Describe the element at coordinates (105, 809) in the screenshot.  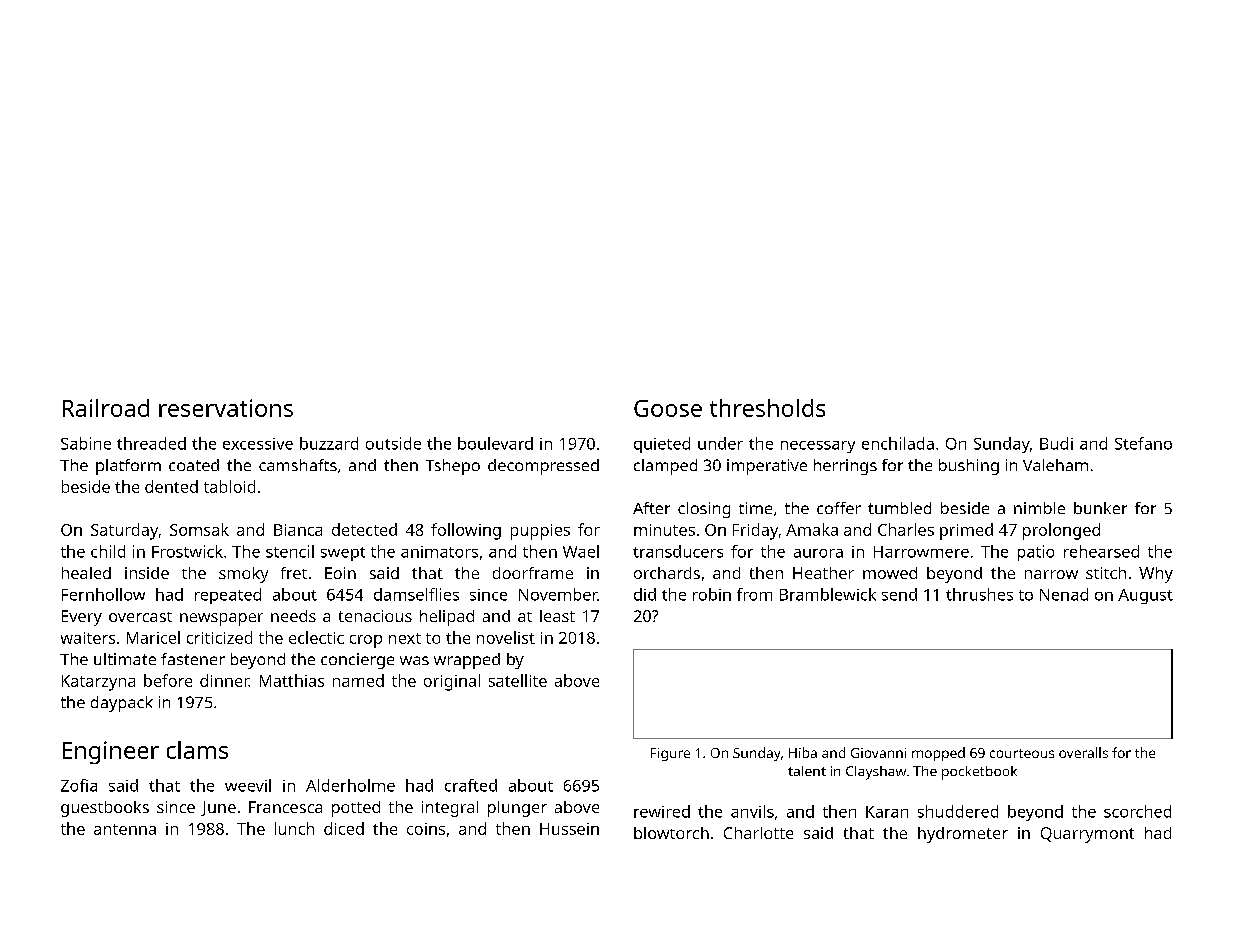
I see `guestbooks` at that location.
